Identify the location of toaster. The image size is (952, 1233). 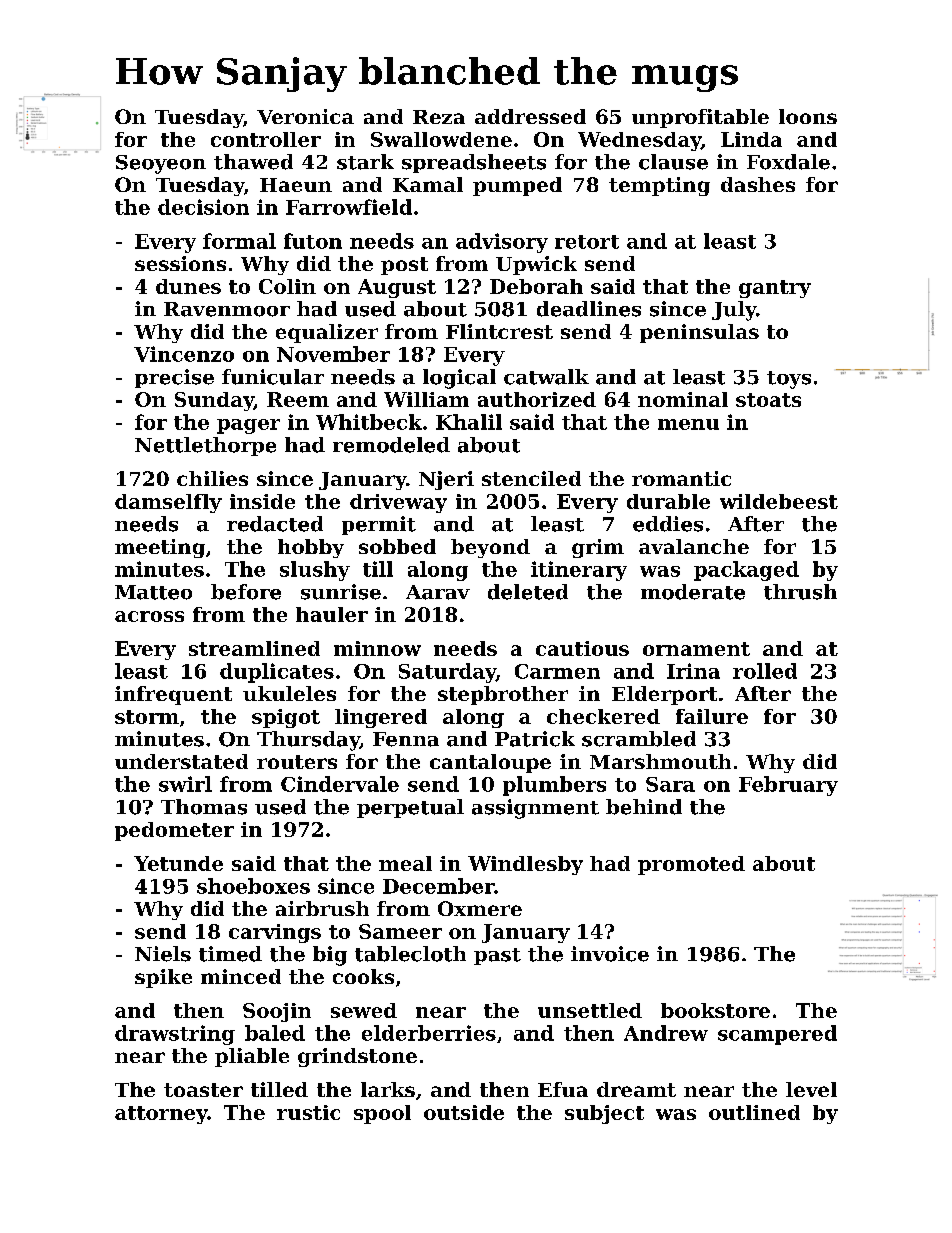
(203, 1090).
